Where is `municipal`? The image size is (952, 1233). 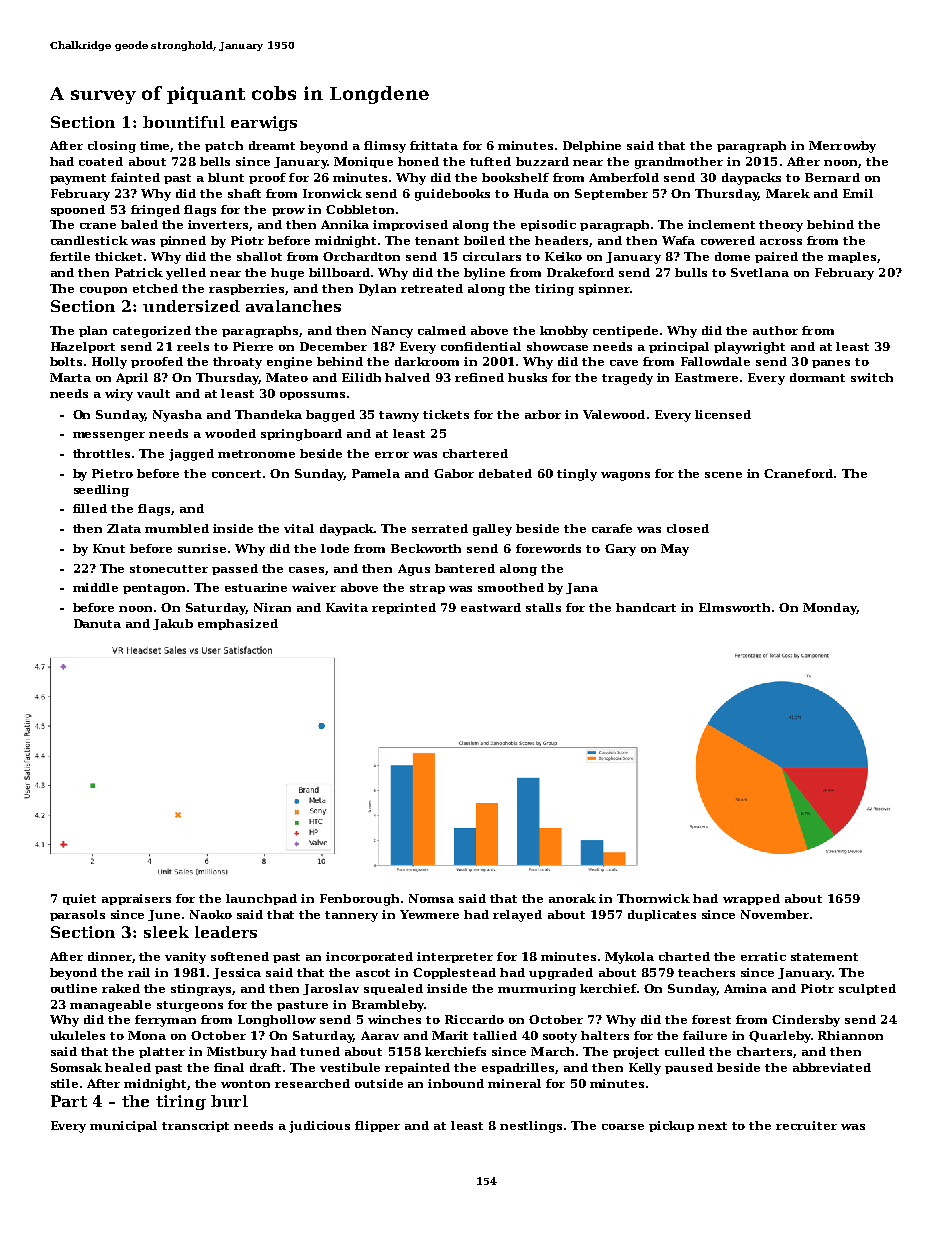
municipal is located at coordinates (123, 1126).
